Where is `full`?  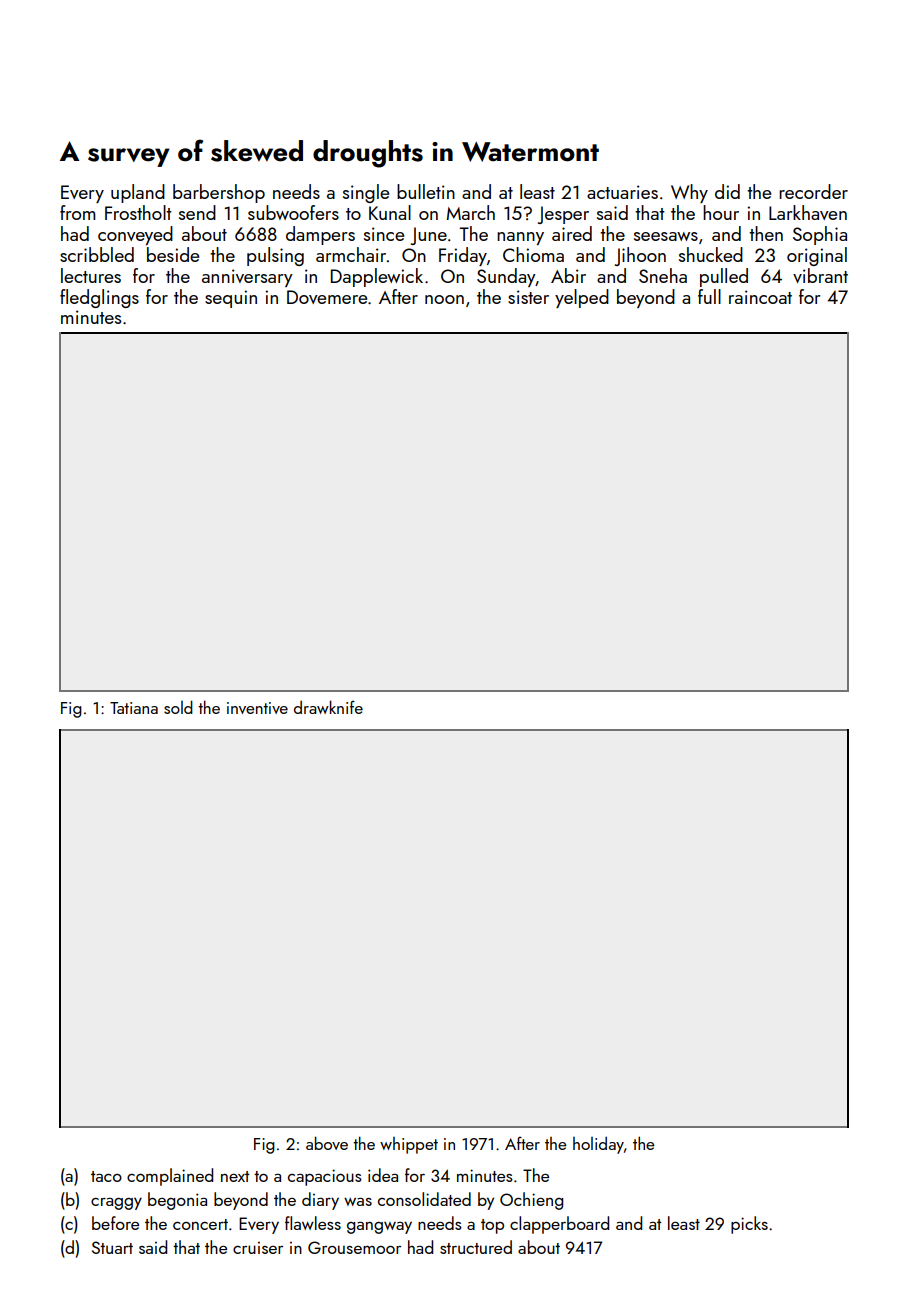
full is located at coordinates (709, 296).
